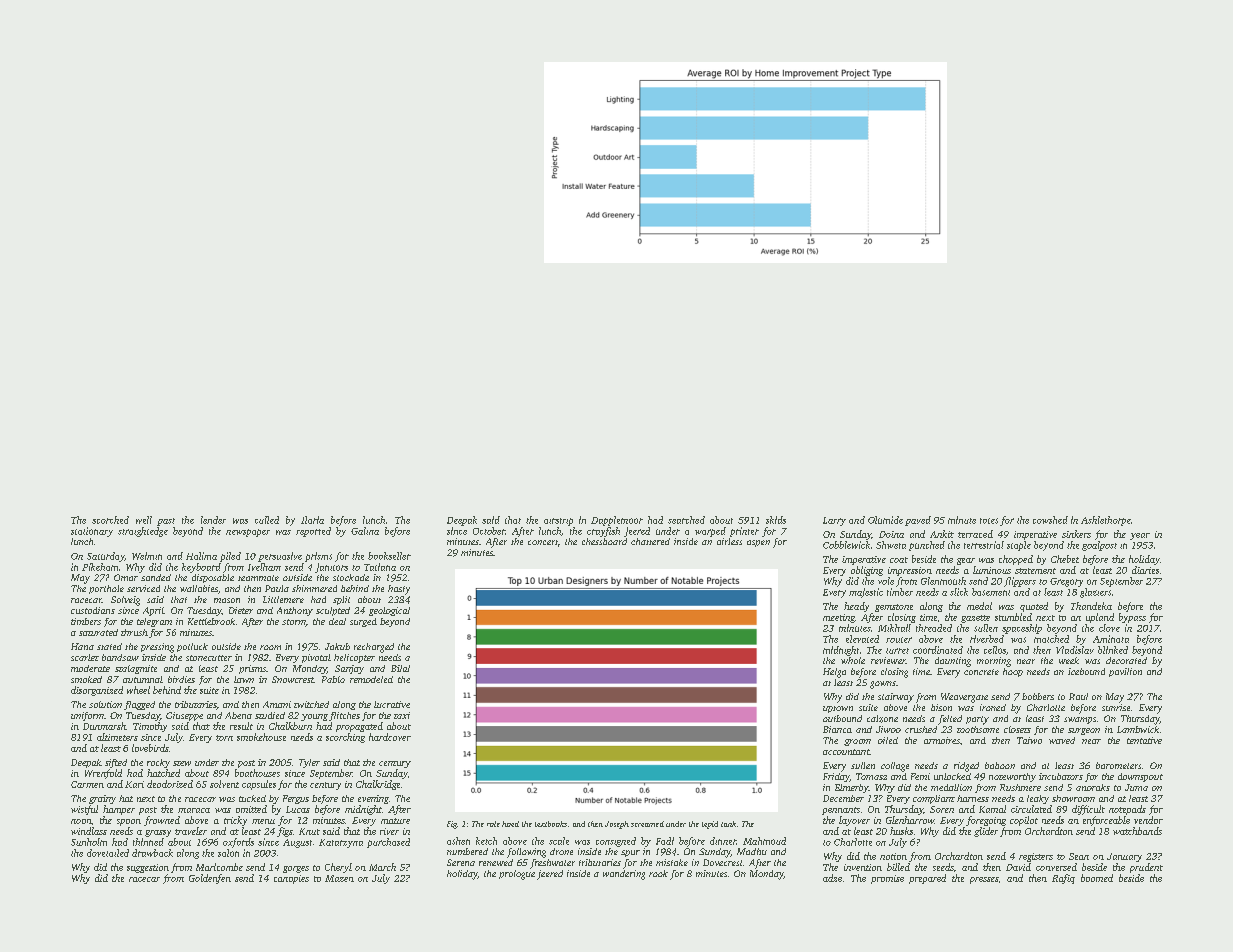  Describe the element at coordinates (1125, 672) in the image. I see `pavilion` at that location.
